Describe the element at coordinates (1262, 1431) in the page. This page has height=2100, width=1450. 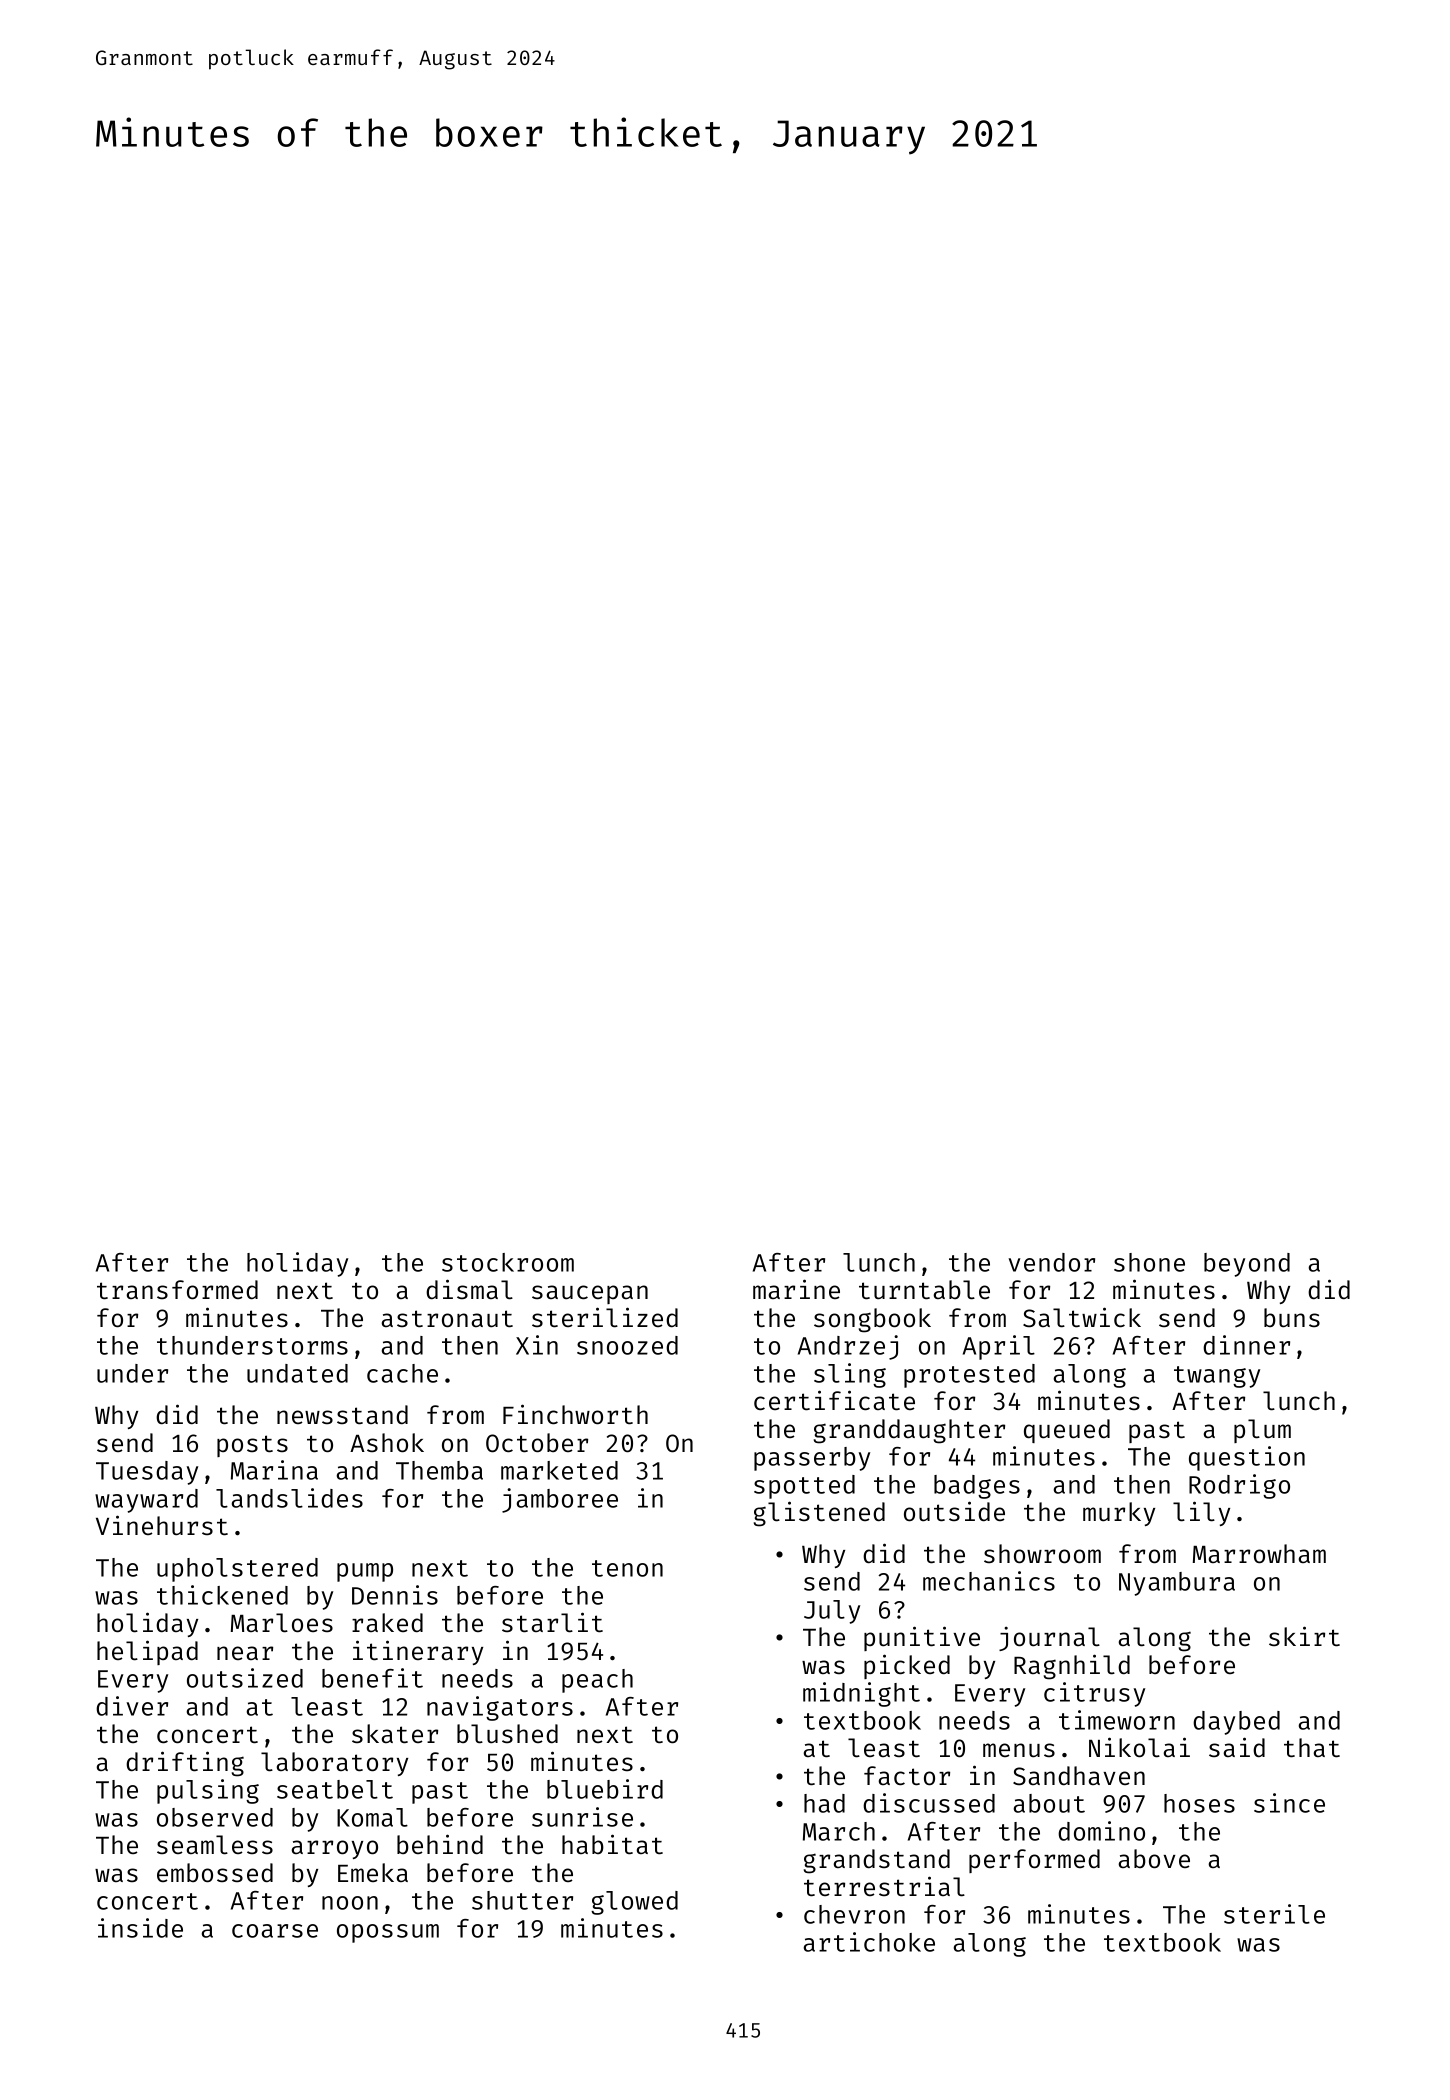
I see `plum` at that location.
